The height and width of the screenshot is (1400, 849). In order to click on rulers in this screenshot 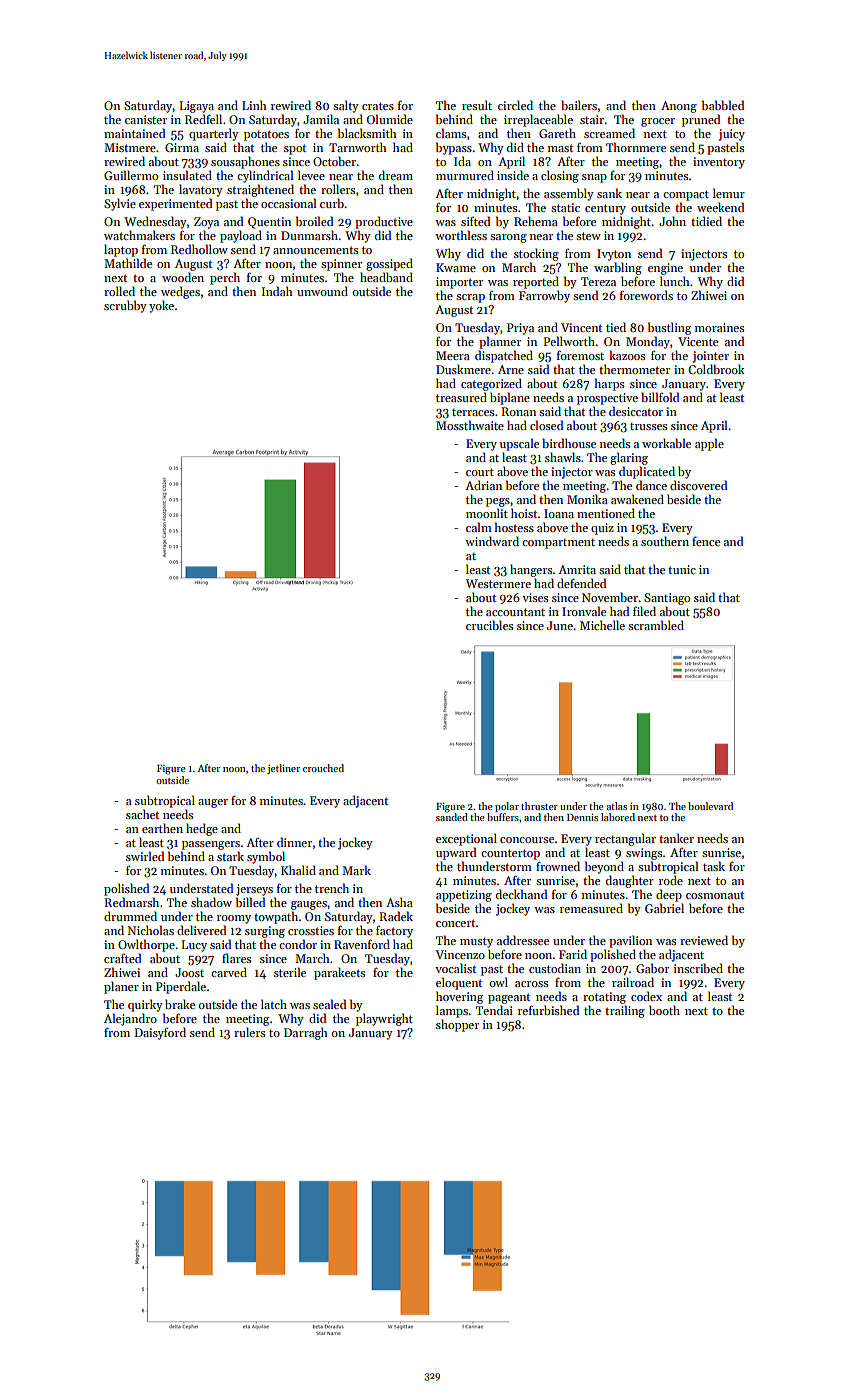, I will do `click(249, 1032)`.
